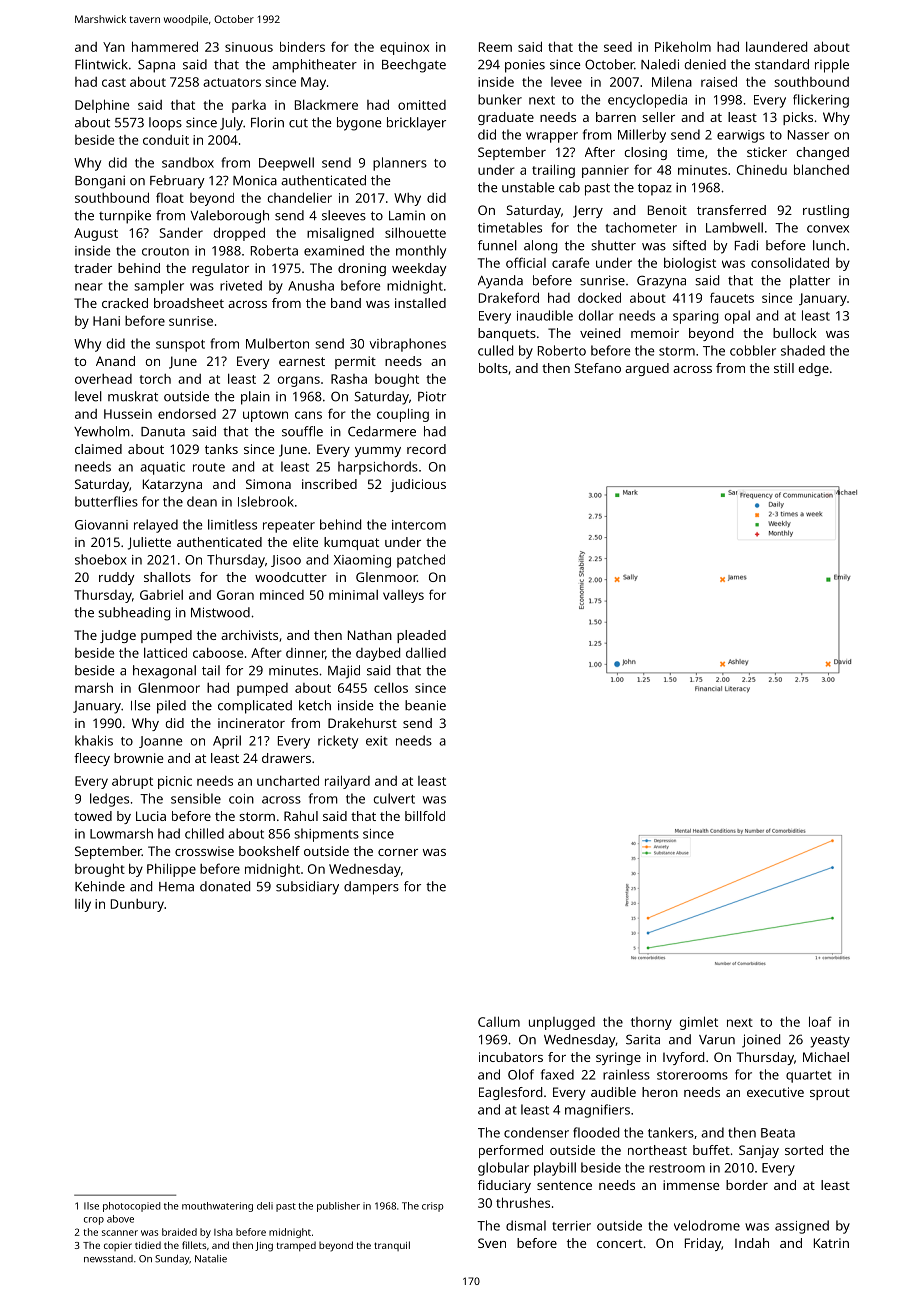  What do you see at coordinates (658, 117) in the document?
I see `seller` at bounding box center [658, 117].
